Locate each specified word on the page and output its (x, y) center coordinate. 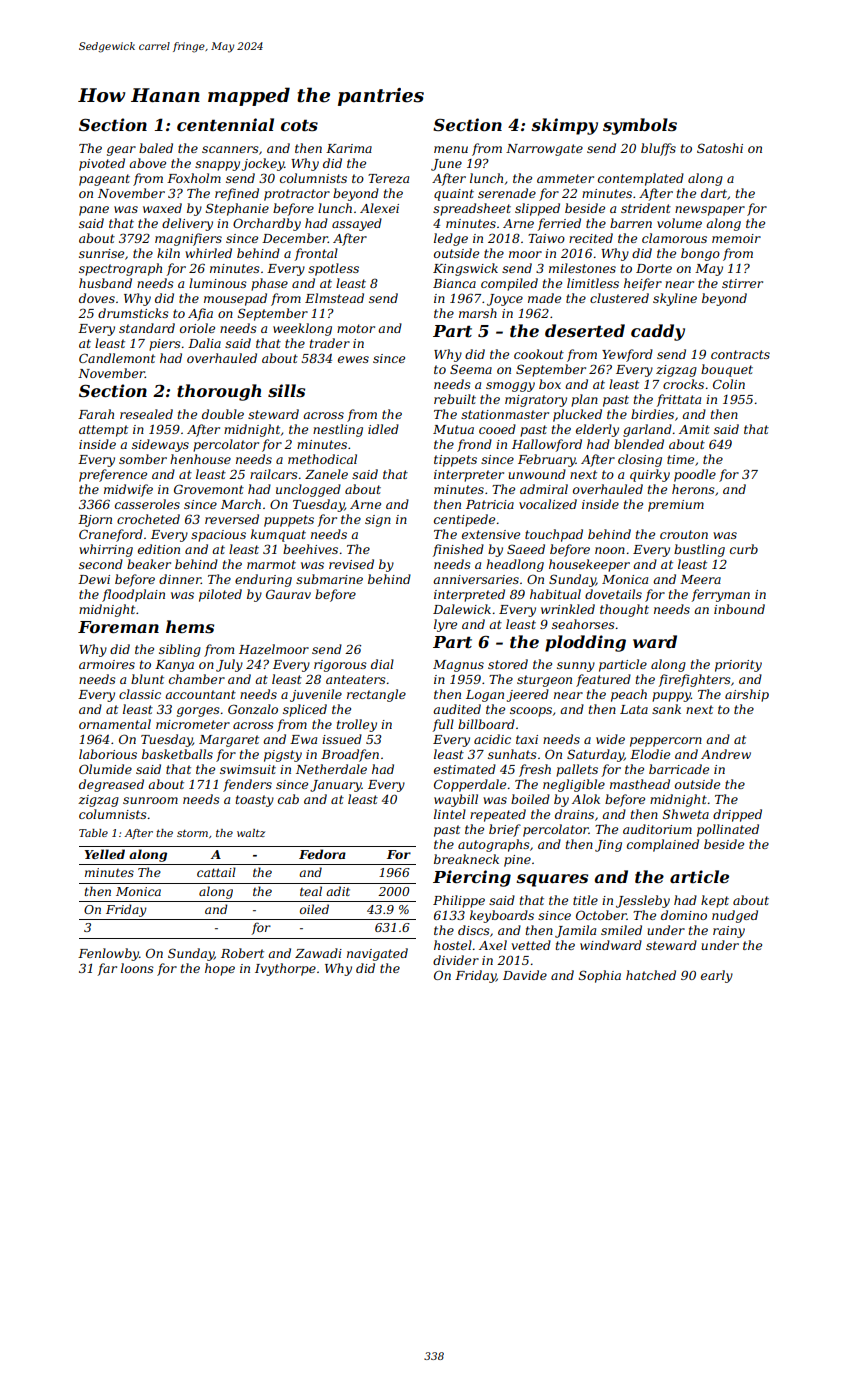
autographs (494, 845)
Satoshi (720, 148)
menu (451, 149)
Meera (700, 579)
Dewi (94, 579)
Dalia (204, 343)
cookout (539, 354)
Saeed (526, 549)
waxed (162, 208)
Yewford (627, 355)
